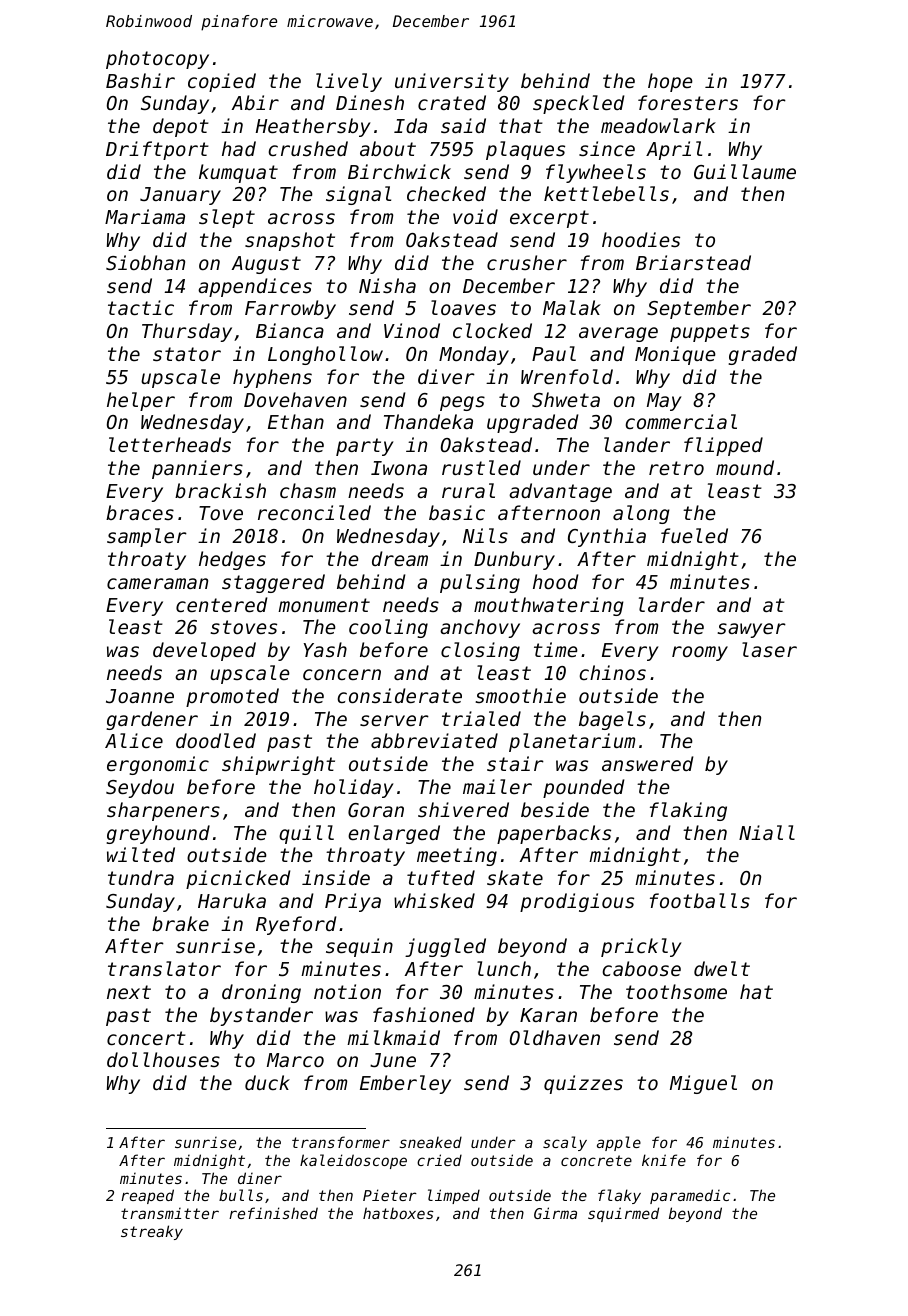 The image size is (908, 1316). Describe the element at coordinates (376, 810) in the screenshot. I see `Goran` at that location.
